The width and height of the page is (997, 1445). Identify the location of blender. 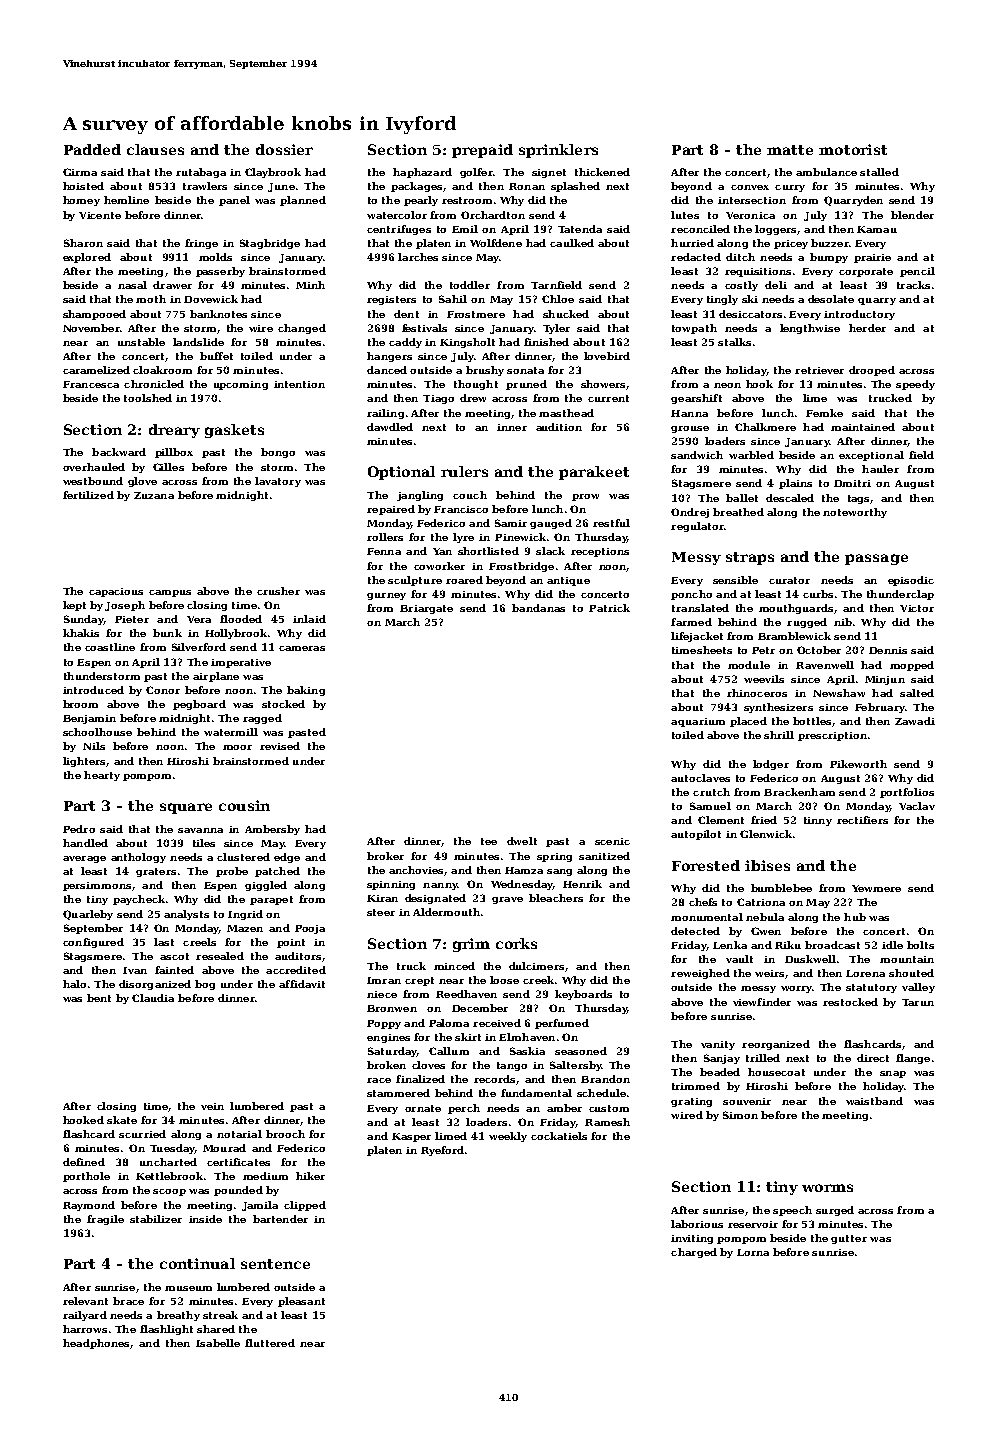
(912, 215).
